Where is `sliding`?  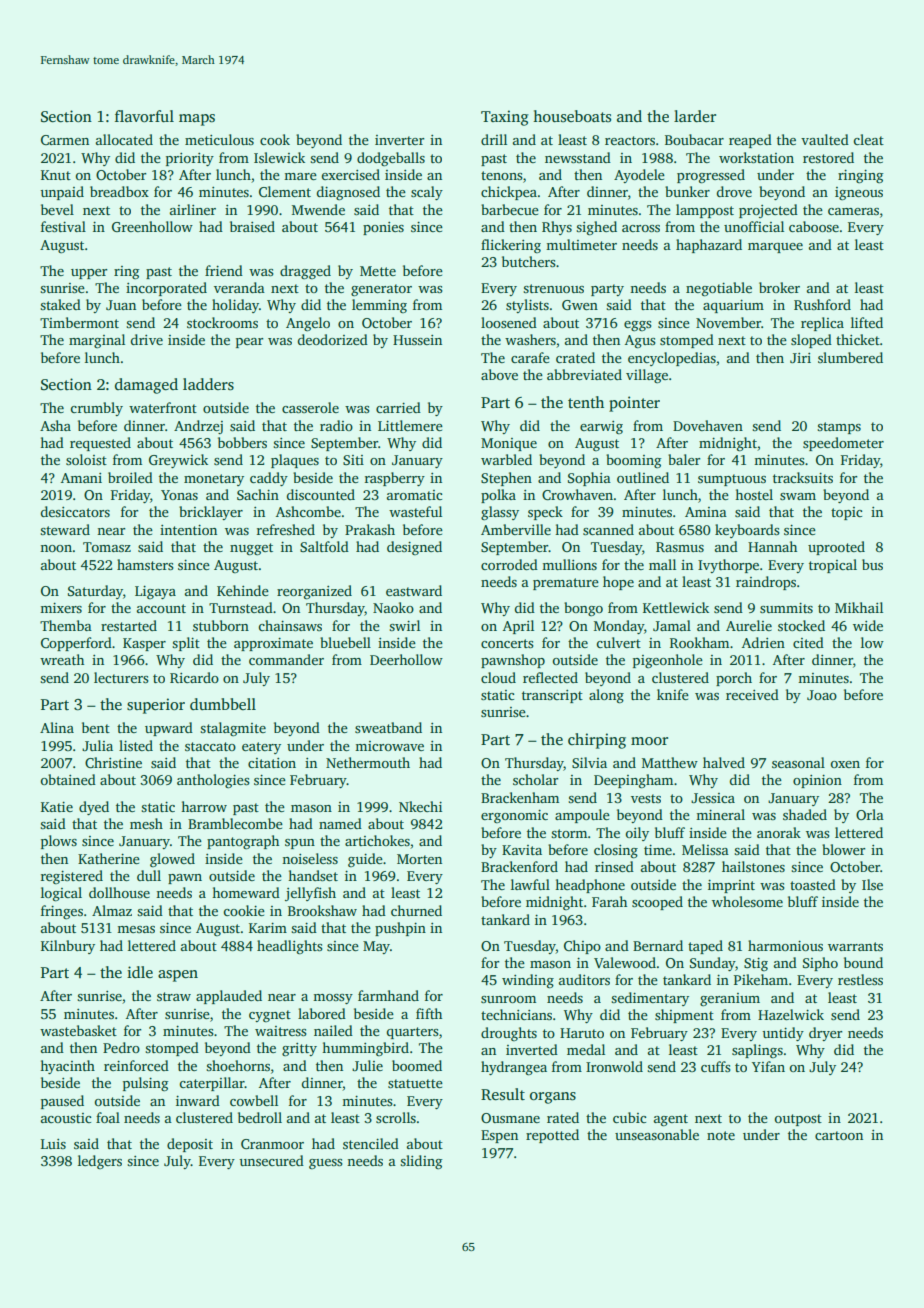
sliding is located at coordinates (421, 1162).
